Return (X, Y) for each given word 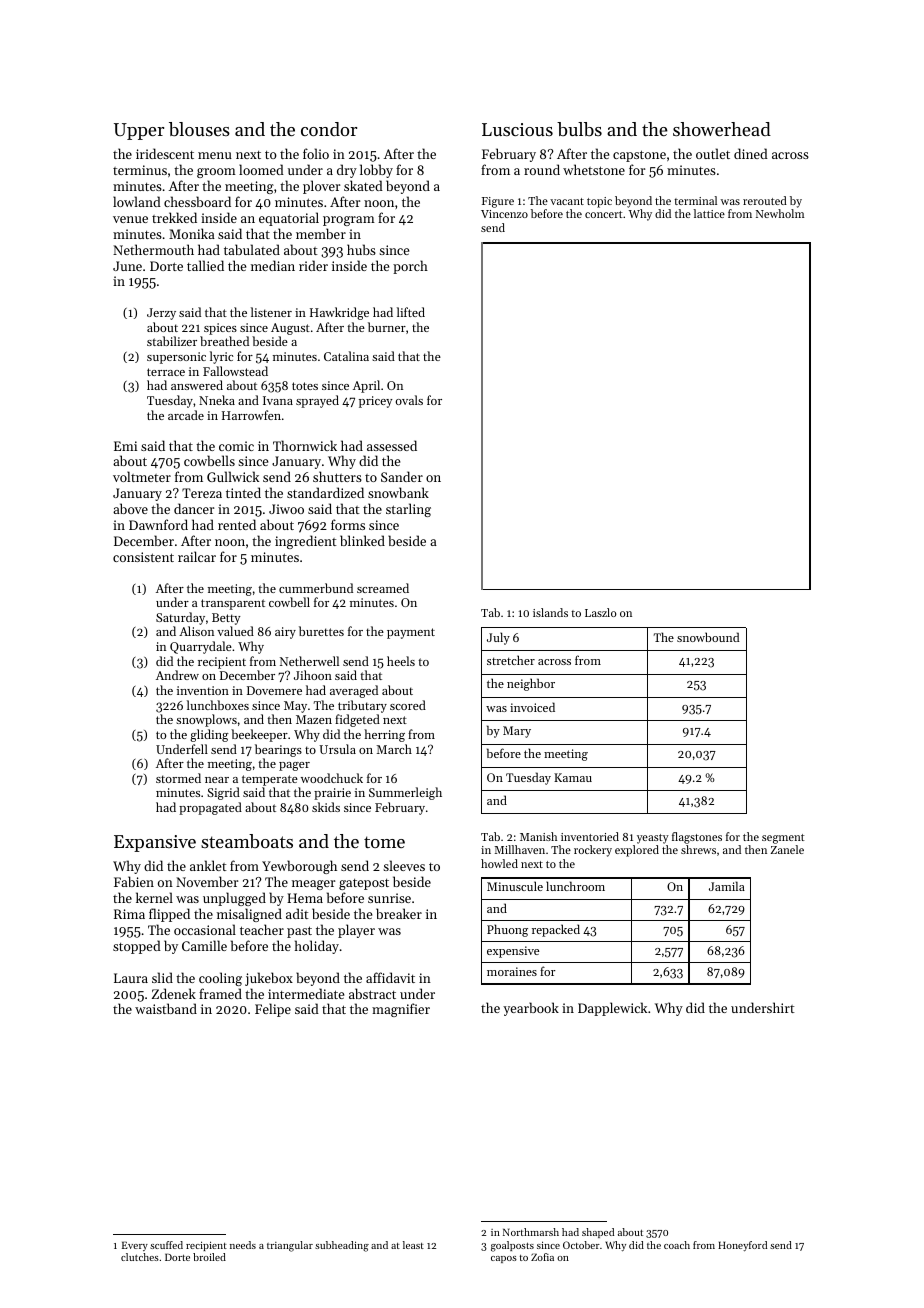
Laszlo (601, 612)
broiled (209, 1257)
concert (604, 214)
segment (783, 839)
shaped (598, 1233)
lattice (709, 213)
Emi (125, 446)
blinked (362, 540)
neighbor (531, 684)
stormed (178, 778)
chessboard (197, 201)
